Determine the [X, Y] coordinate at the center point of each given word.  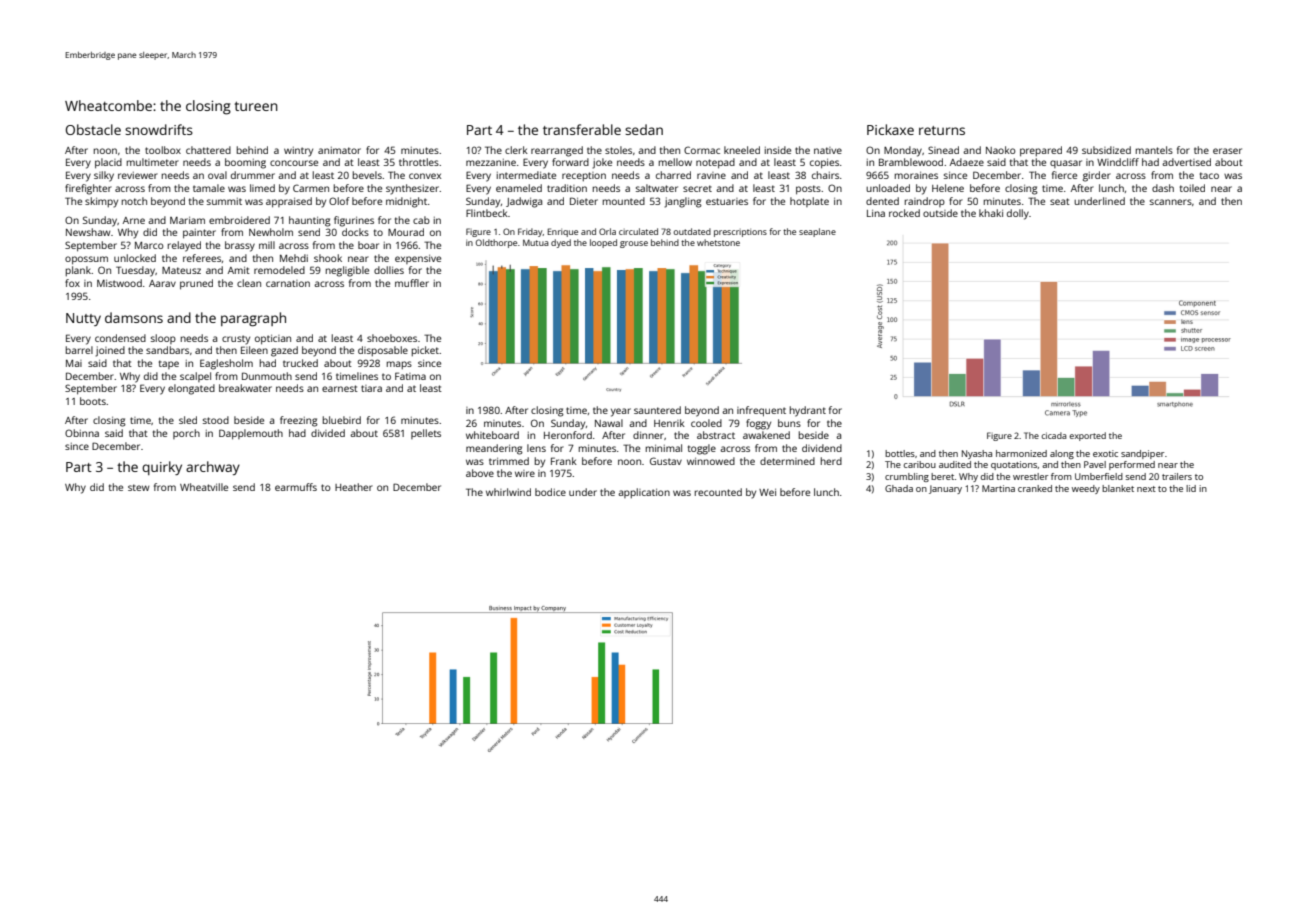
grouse [634, 244]
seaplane [817, 232]
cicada [1054, 435]
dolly [1018, 214]
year [621, 412]
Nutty [83, 319]
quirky [162, 468]
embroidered [239, 220]
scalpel [195, 377]
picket [425, 351]
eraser [1227, 151]
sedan [644, 129]
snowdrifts [159, 129]
